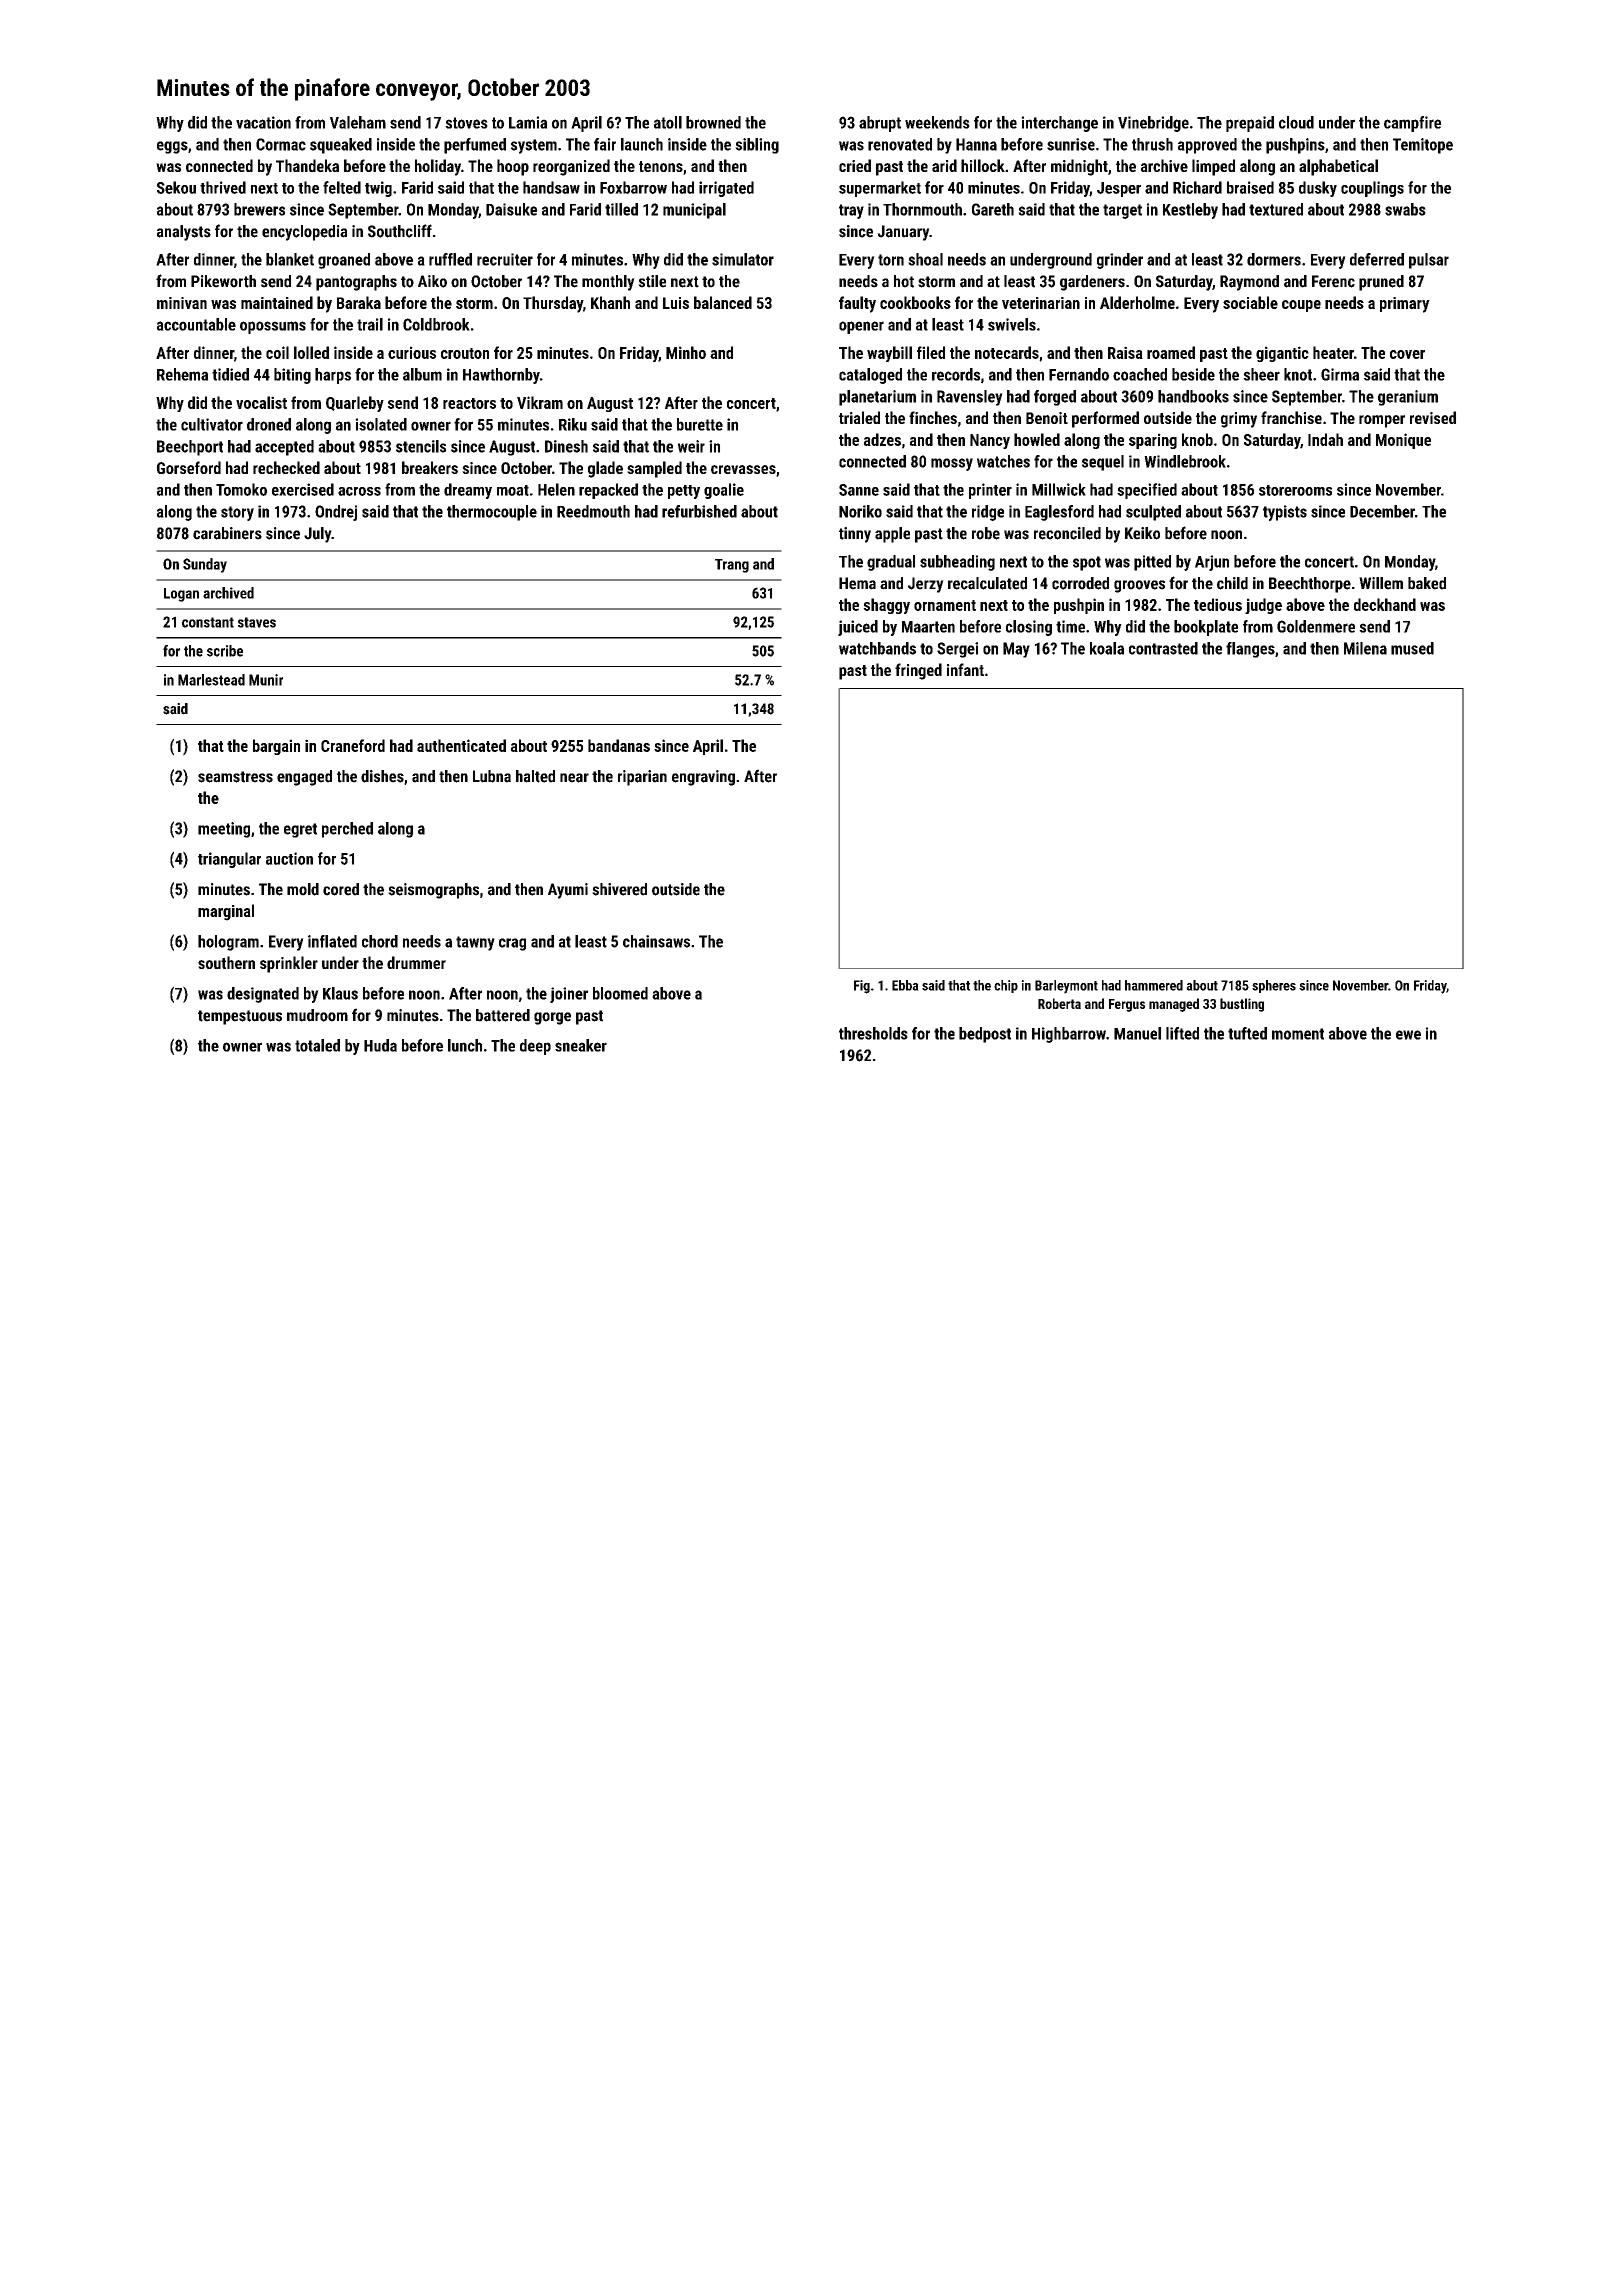  What do you see at coordinates (987, 583) in the screenshot?
I see `recalculated` at bounding box center [987, 583].
